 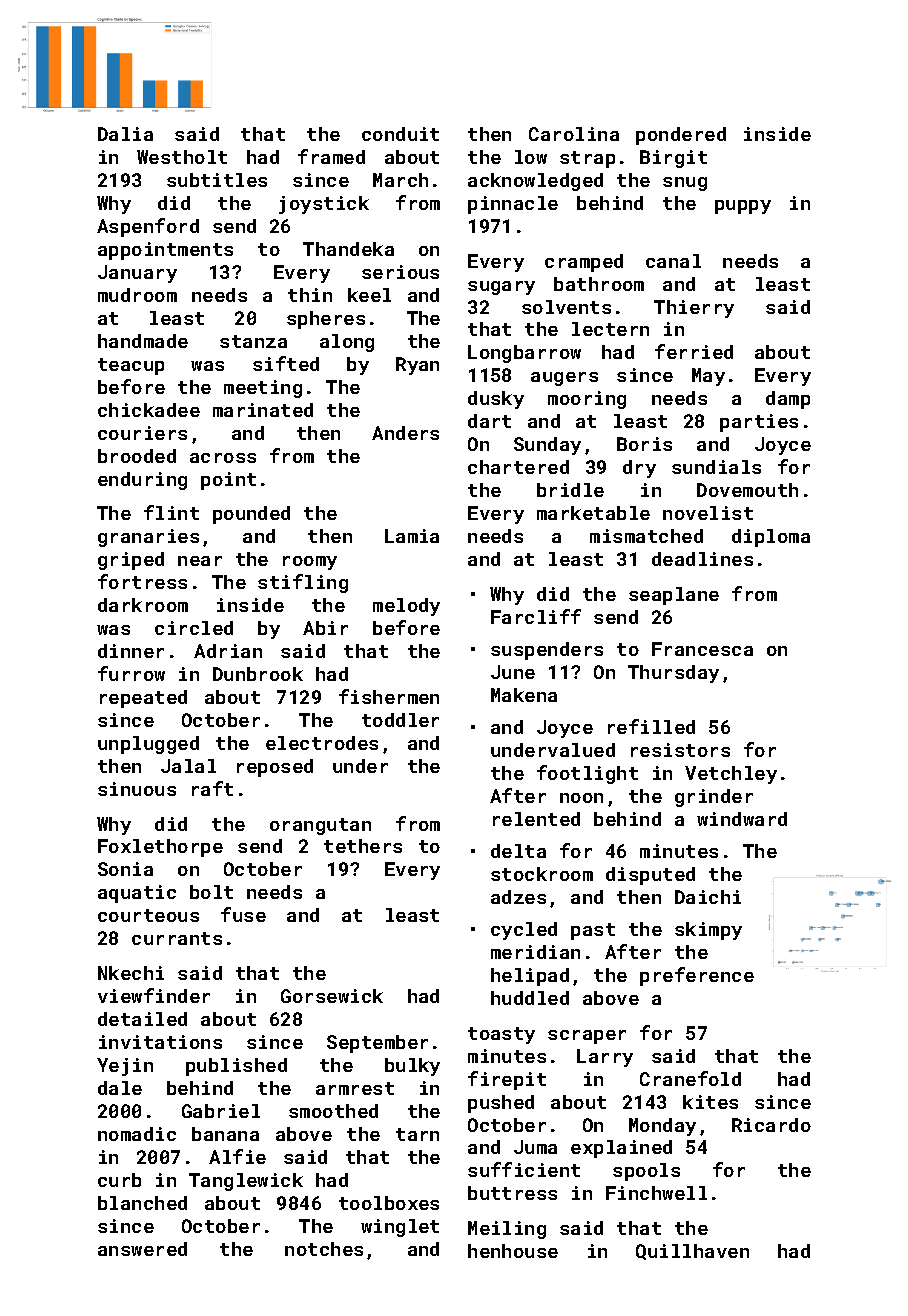 What do you see at coordinates (148, 745) in the image?
I see `unplugged` at bounding box center [148, 745].
